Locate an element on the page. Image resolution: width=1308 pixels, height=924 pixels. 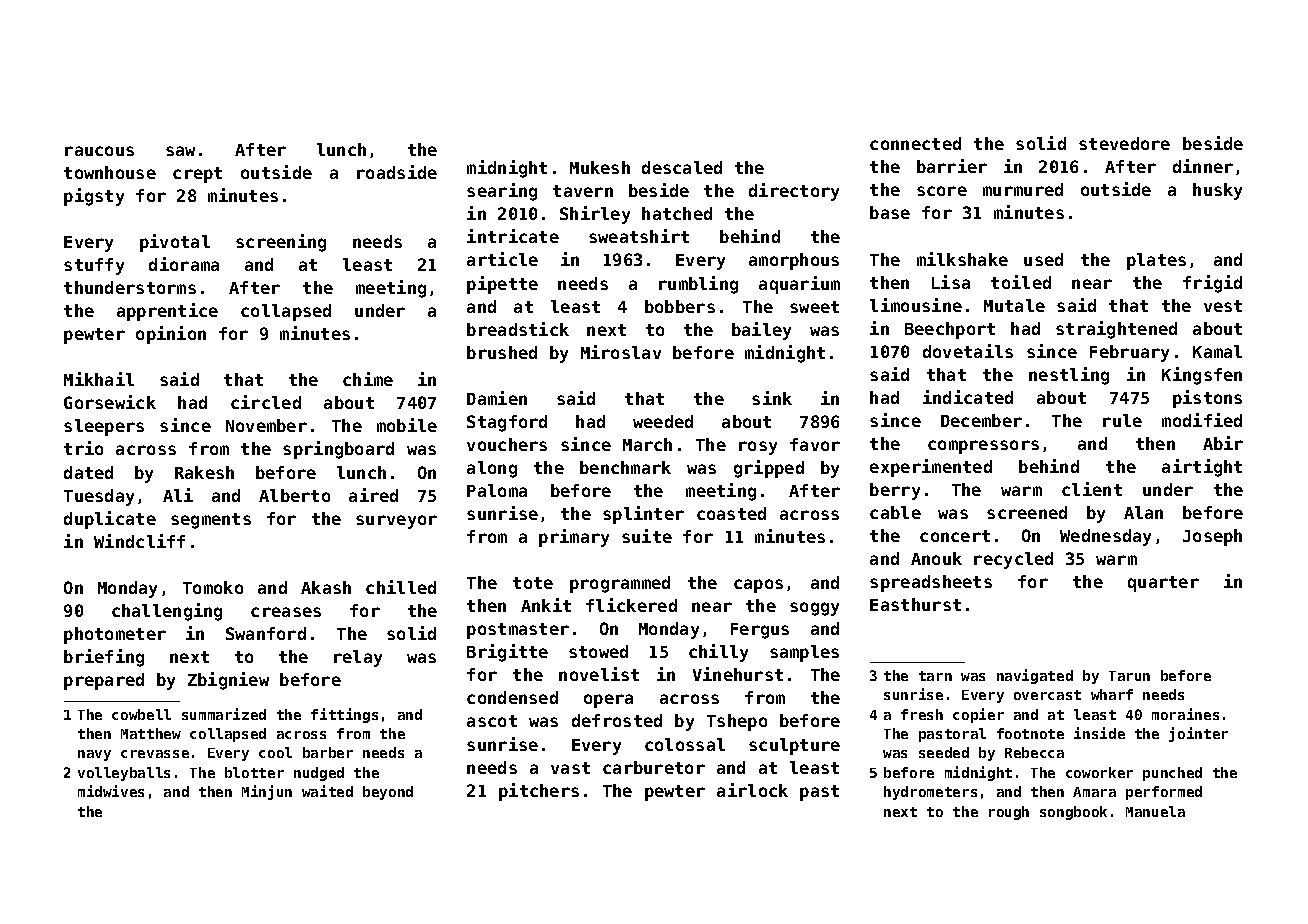
stevedore is located at coordinates (1124, 143).
